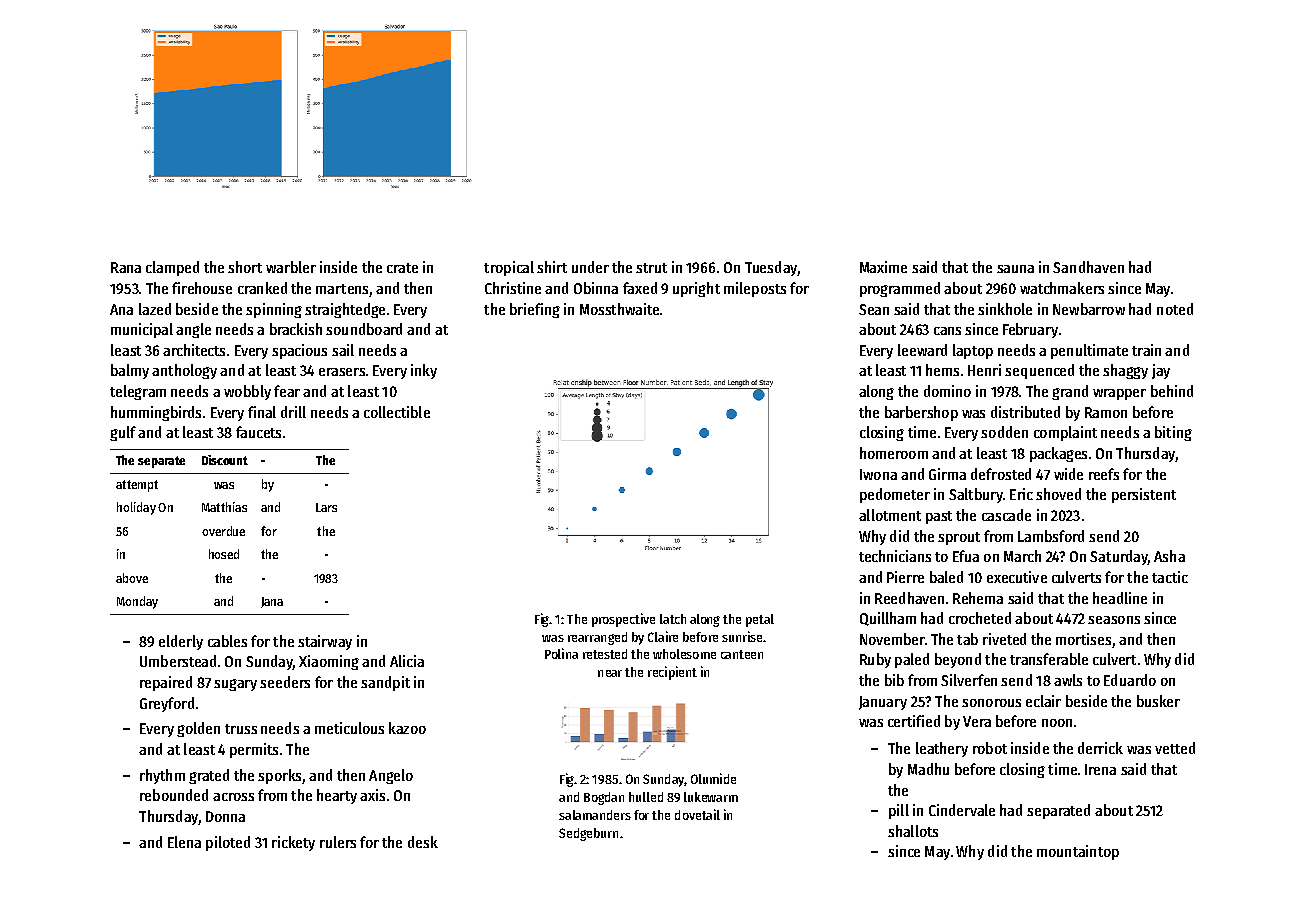 Image resolution: width=1308 pixels, height=924 pixels. What do you see at coordinates (1130, 680) in the document?
I see `Eduardo` at bounding box center [1130, 680].
